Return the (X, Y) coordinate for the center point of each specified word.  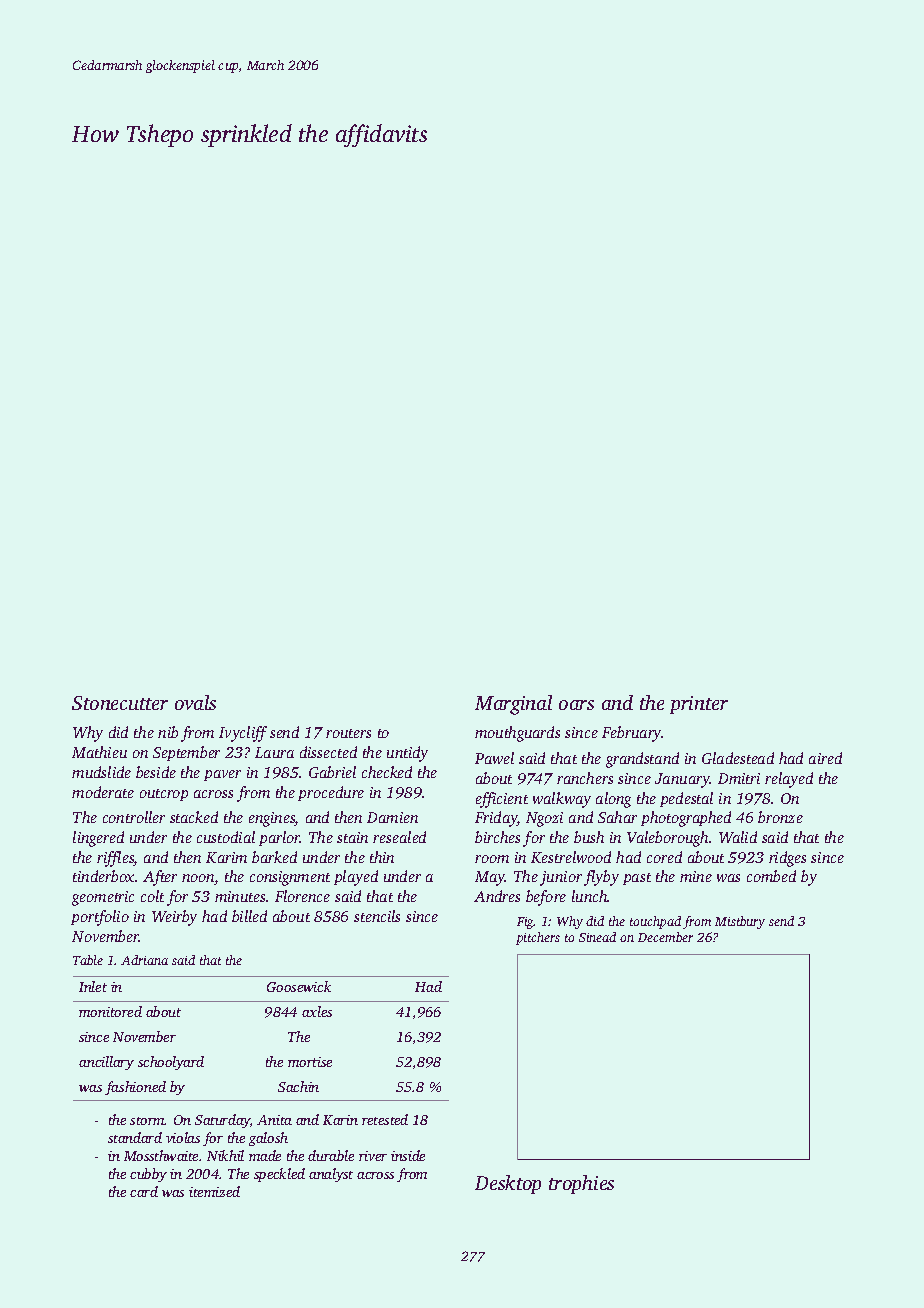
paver (222, 775)
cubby (148, 1175)
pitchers (538, 938)
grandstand (642, 760)
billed (249, 916)
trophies (581, 1184)
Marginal (513, 705)
